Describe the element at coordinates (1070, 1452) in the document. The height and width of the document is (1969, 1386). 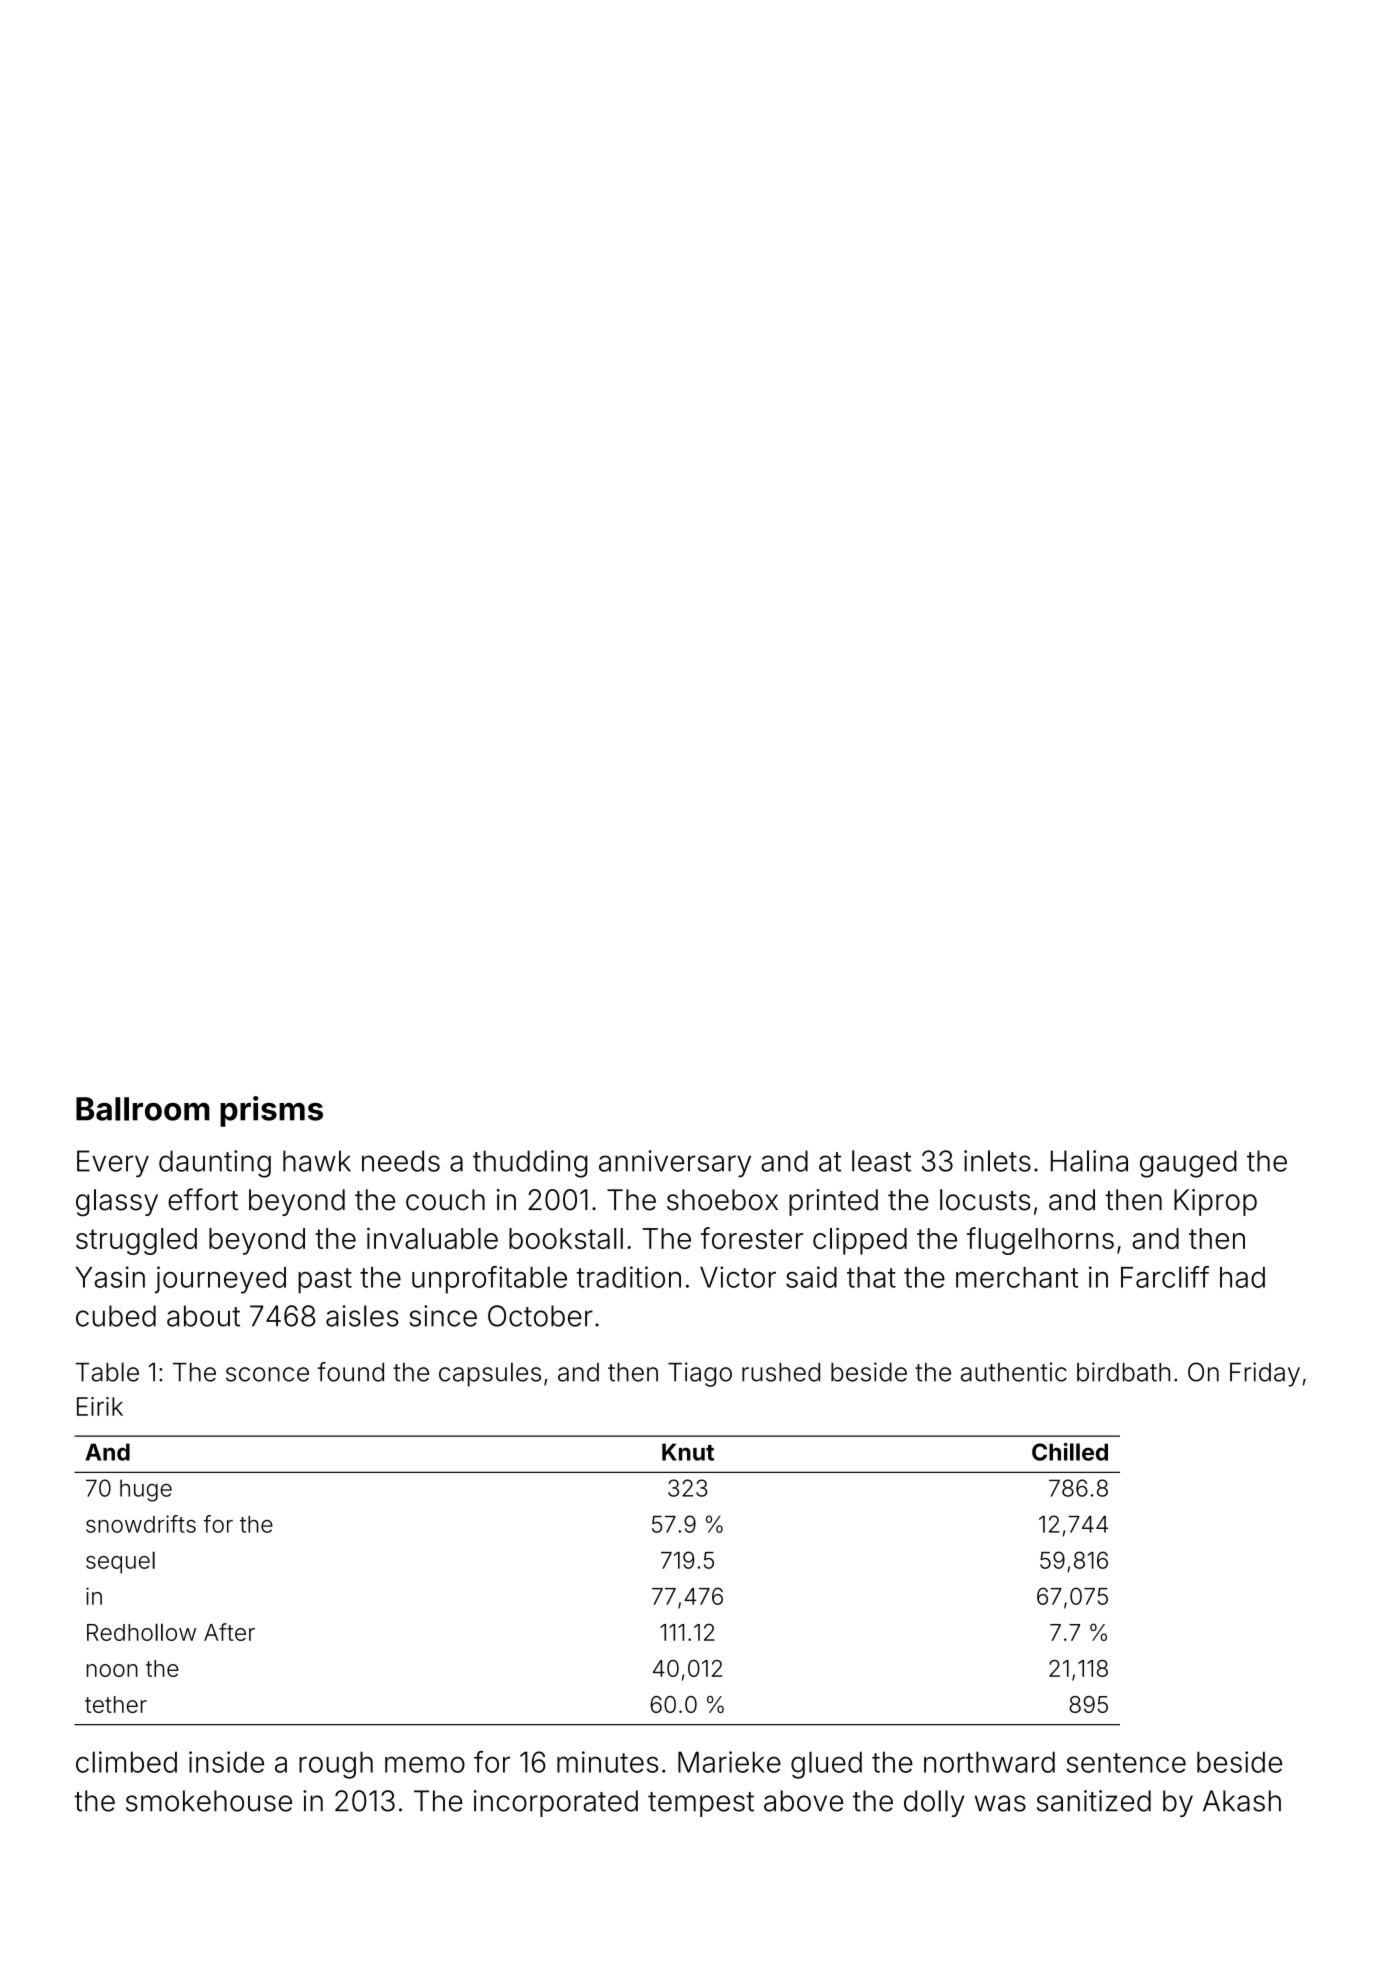
I see `Chilled` at that location.
